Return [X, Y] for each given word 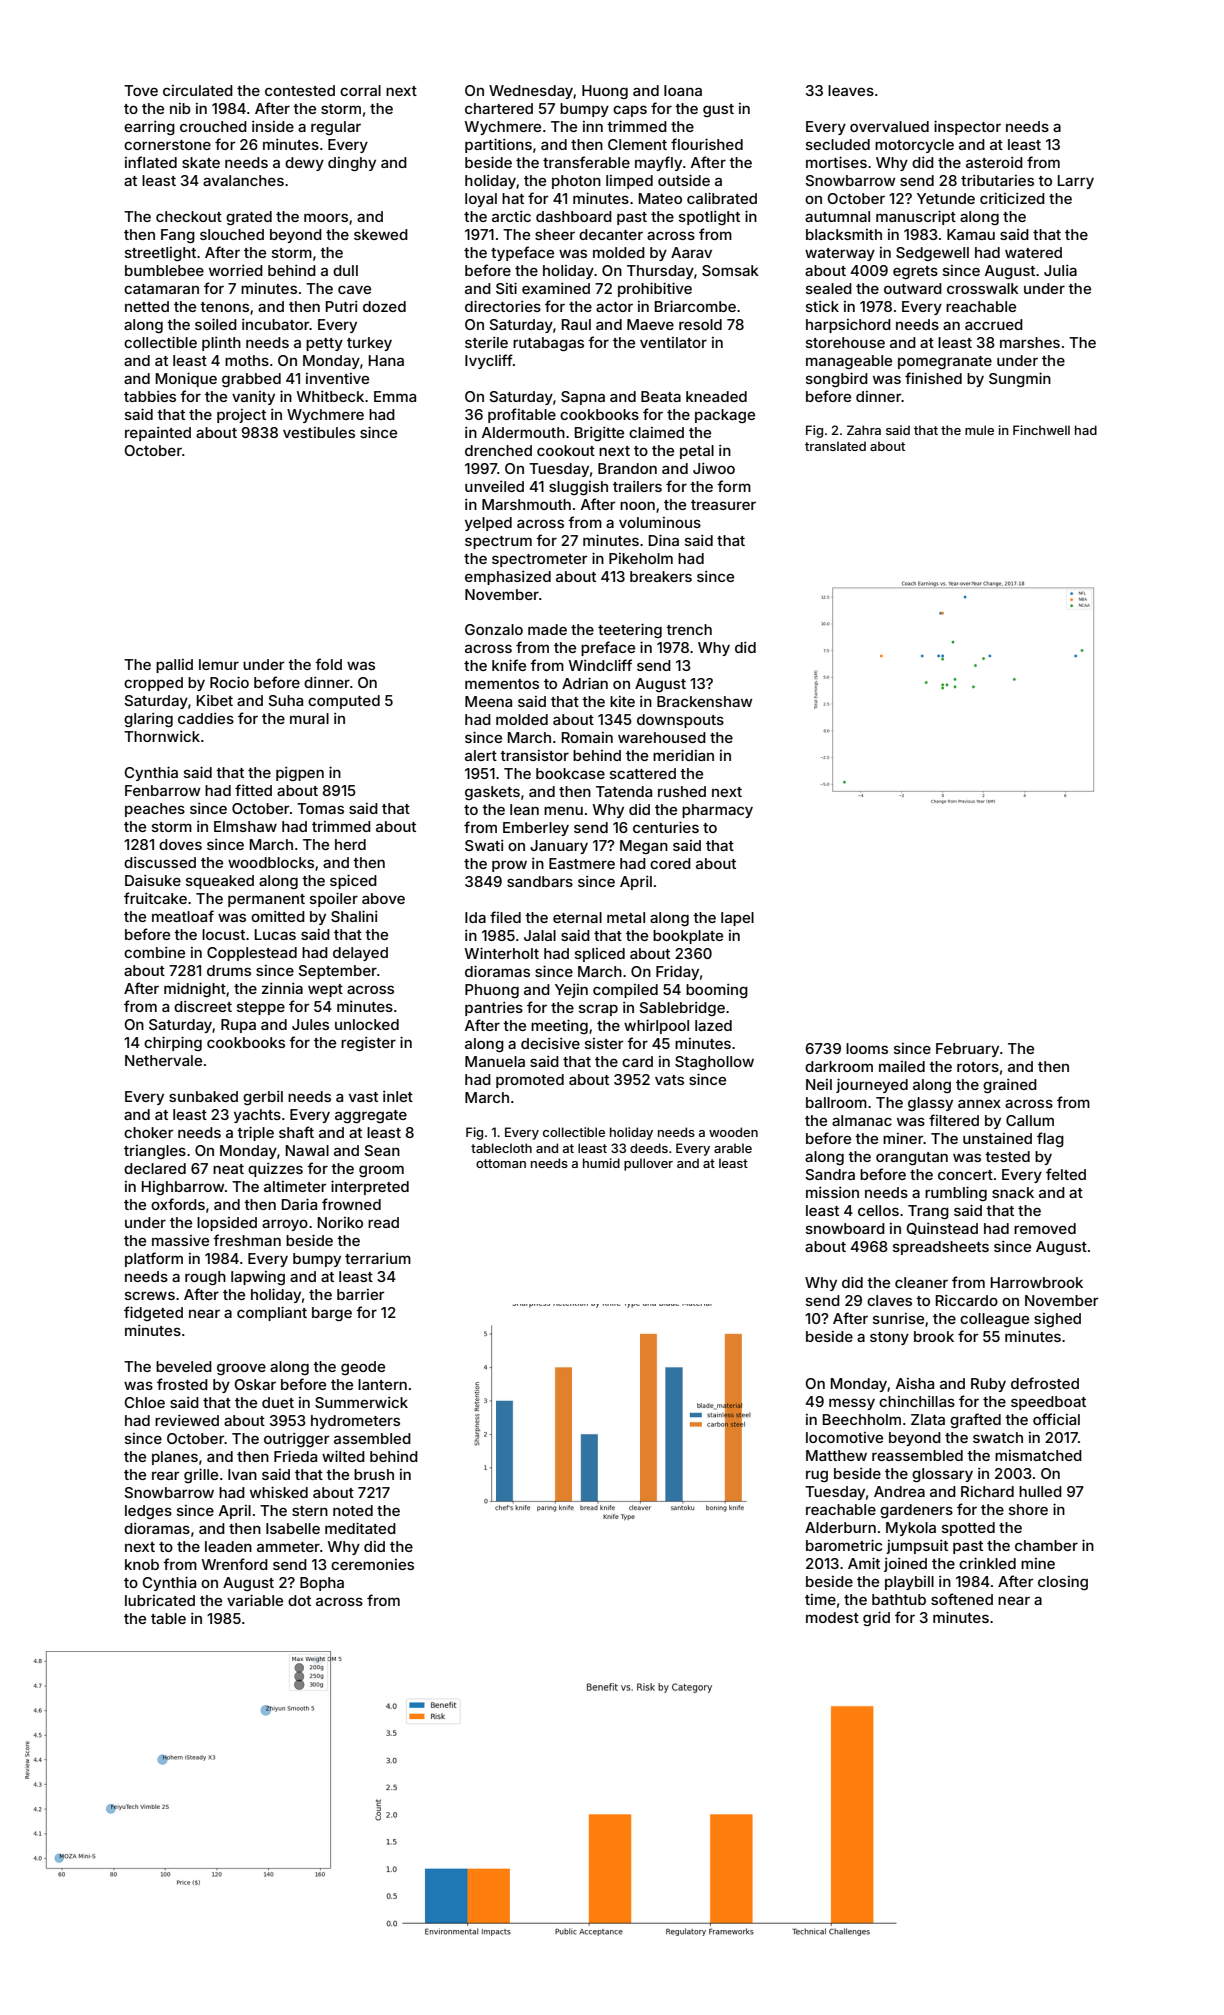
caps [630, 111]
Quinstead [942, 1229]
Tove [141, 90]
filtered [954, 1120]
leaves [851, 90]
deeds [649, 1148]
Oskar [255, 1384]
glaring [148, 720]
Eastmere [582, 863]
